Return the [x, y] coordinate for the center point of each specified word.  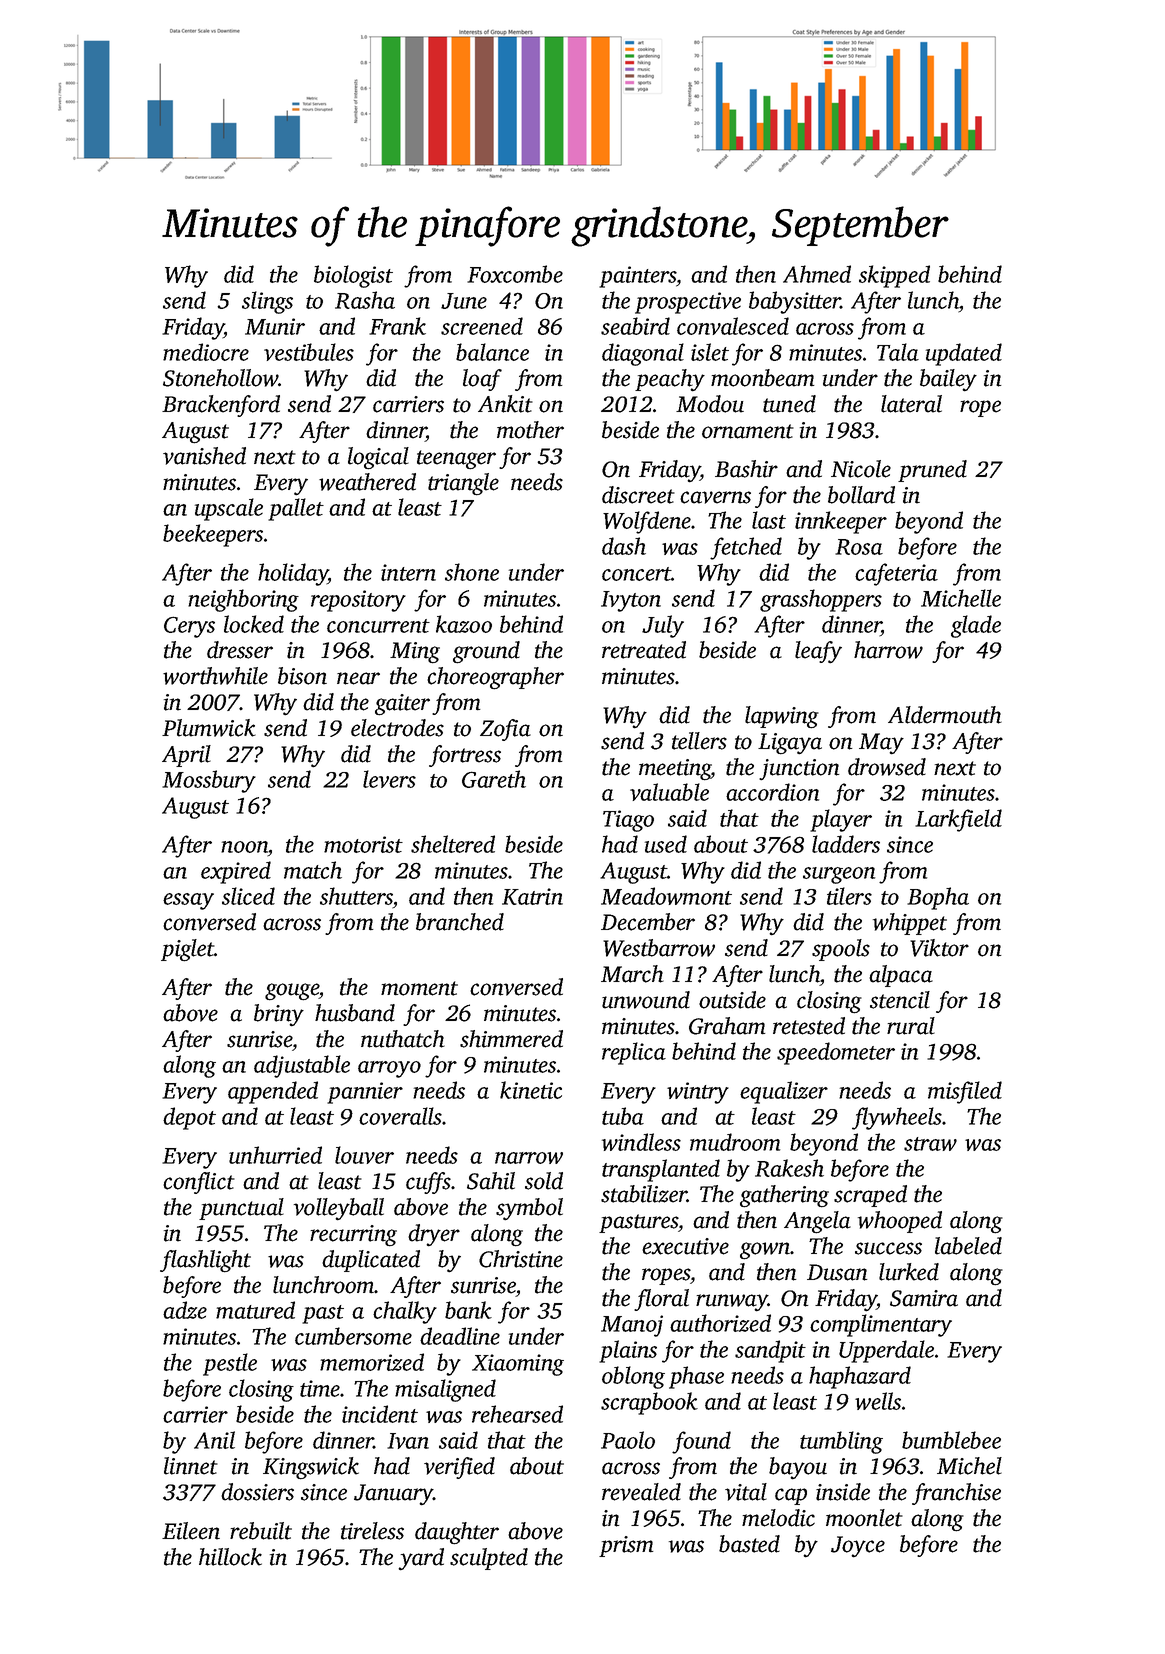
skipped [894, 276]
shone [472, 572]
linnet [191, 1466]
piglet [187, 950]
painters [637, 277]
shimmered [511, 1039]
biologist [353, 276]
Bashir [746, 469]
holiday [293, 574]
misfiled [965, 1092]
